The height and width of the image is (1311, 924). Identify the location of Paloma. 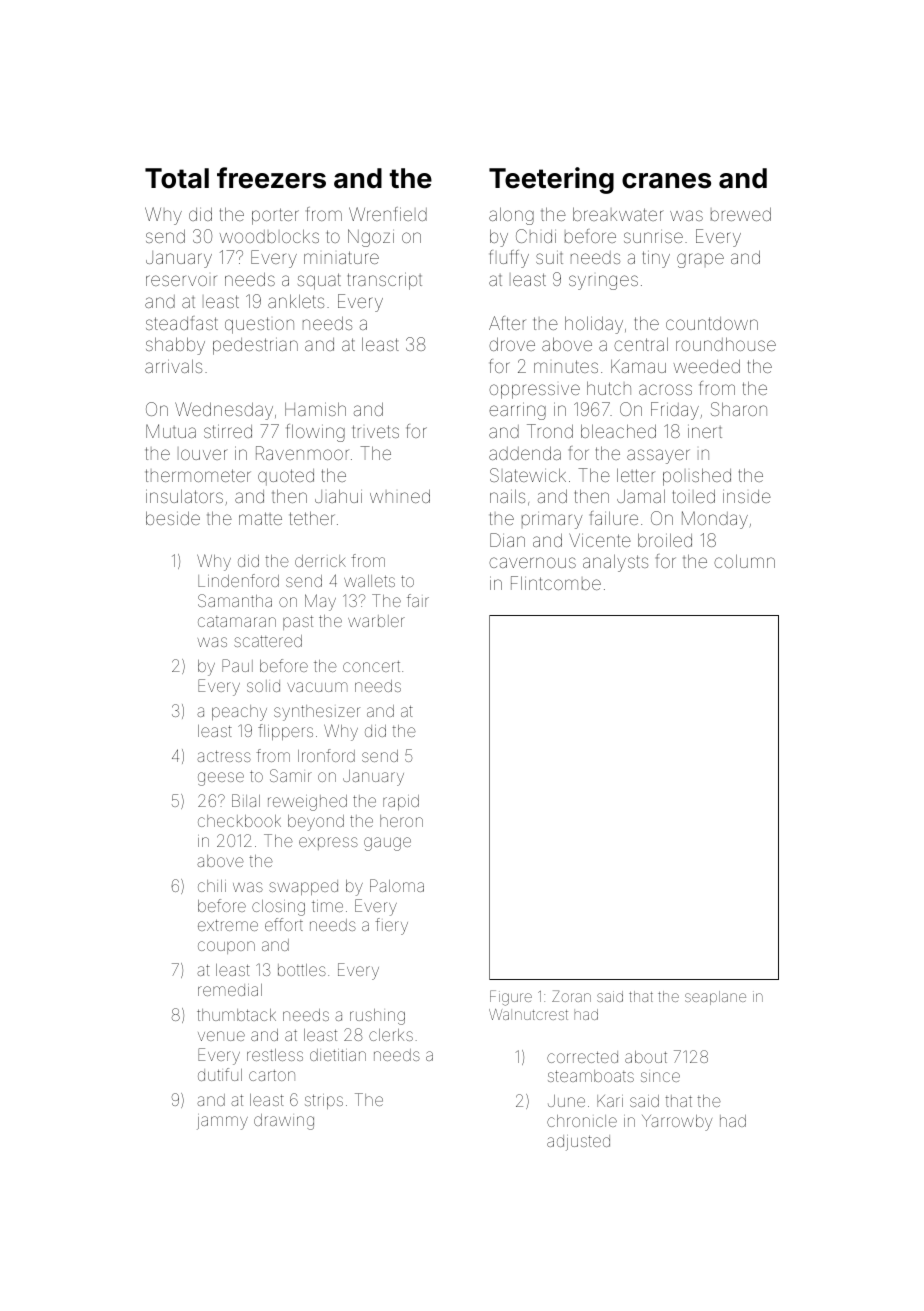
(397, 885).
